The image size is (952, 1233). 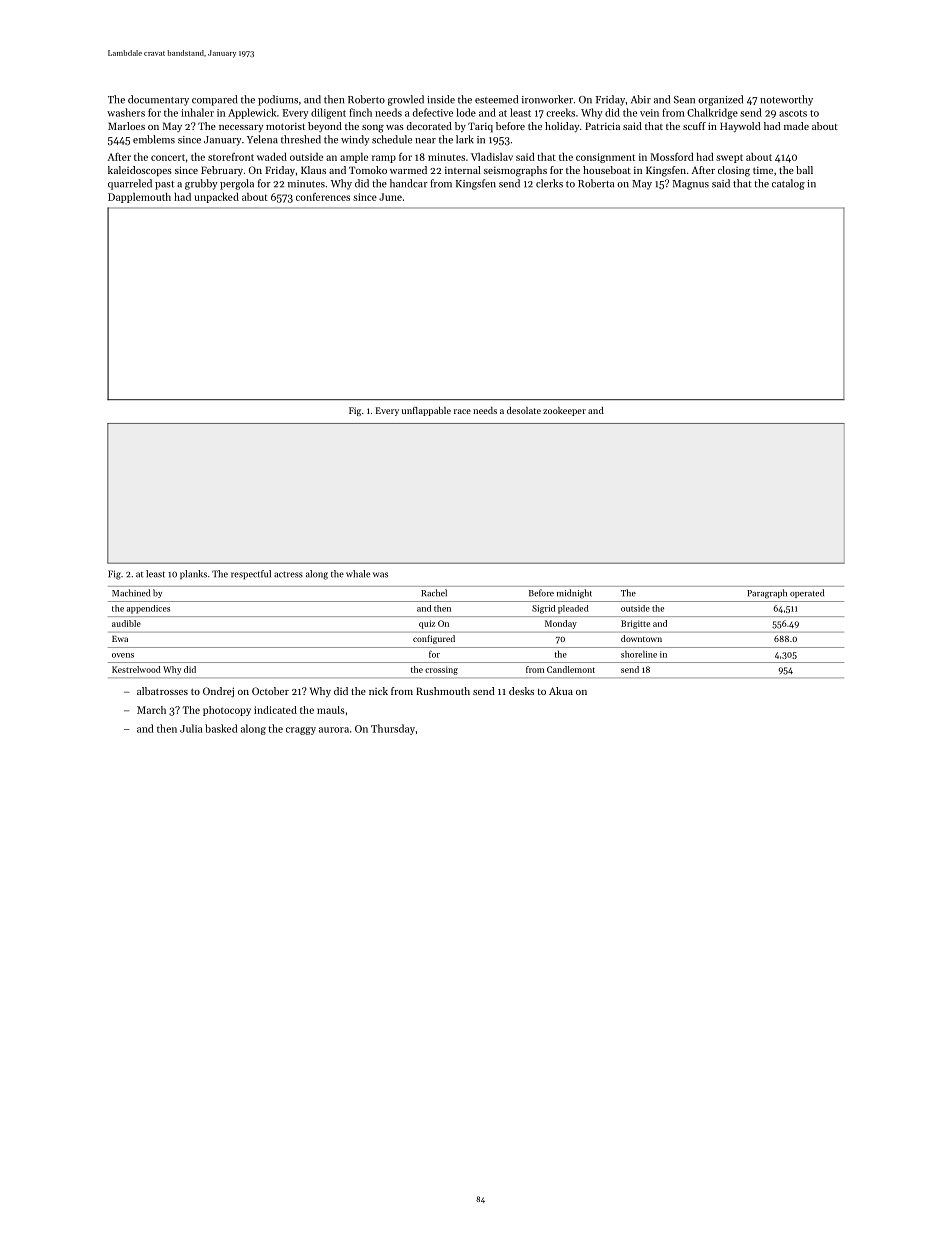 I want to click on zookeeper, so click(x=564, y=411).
